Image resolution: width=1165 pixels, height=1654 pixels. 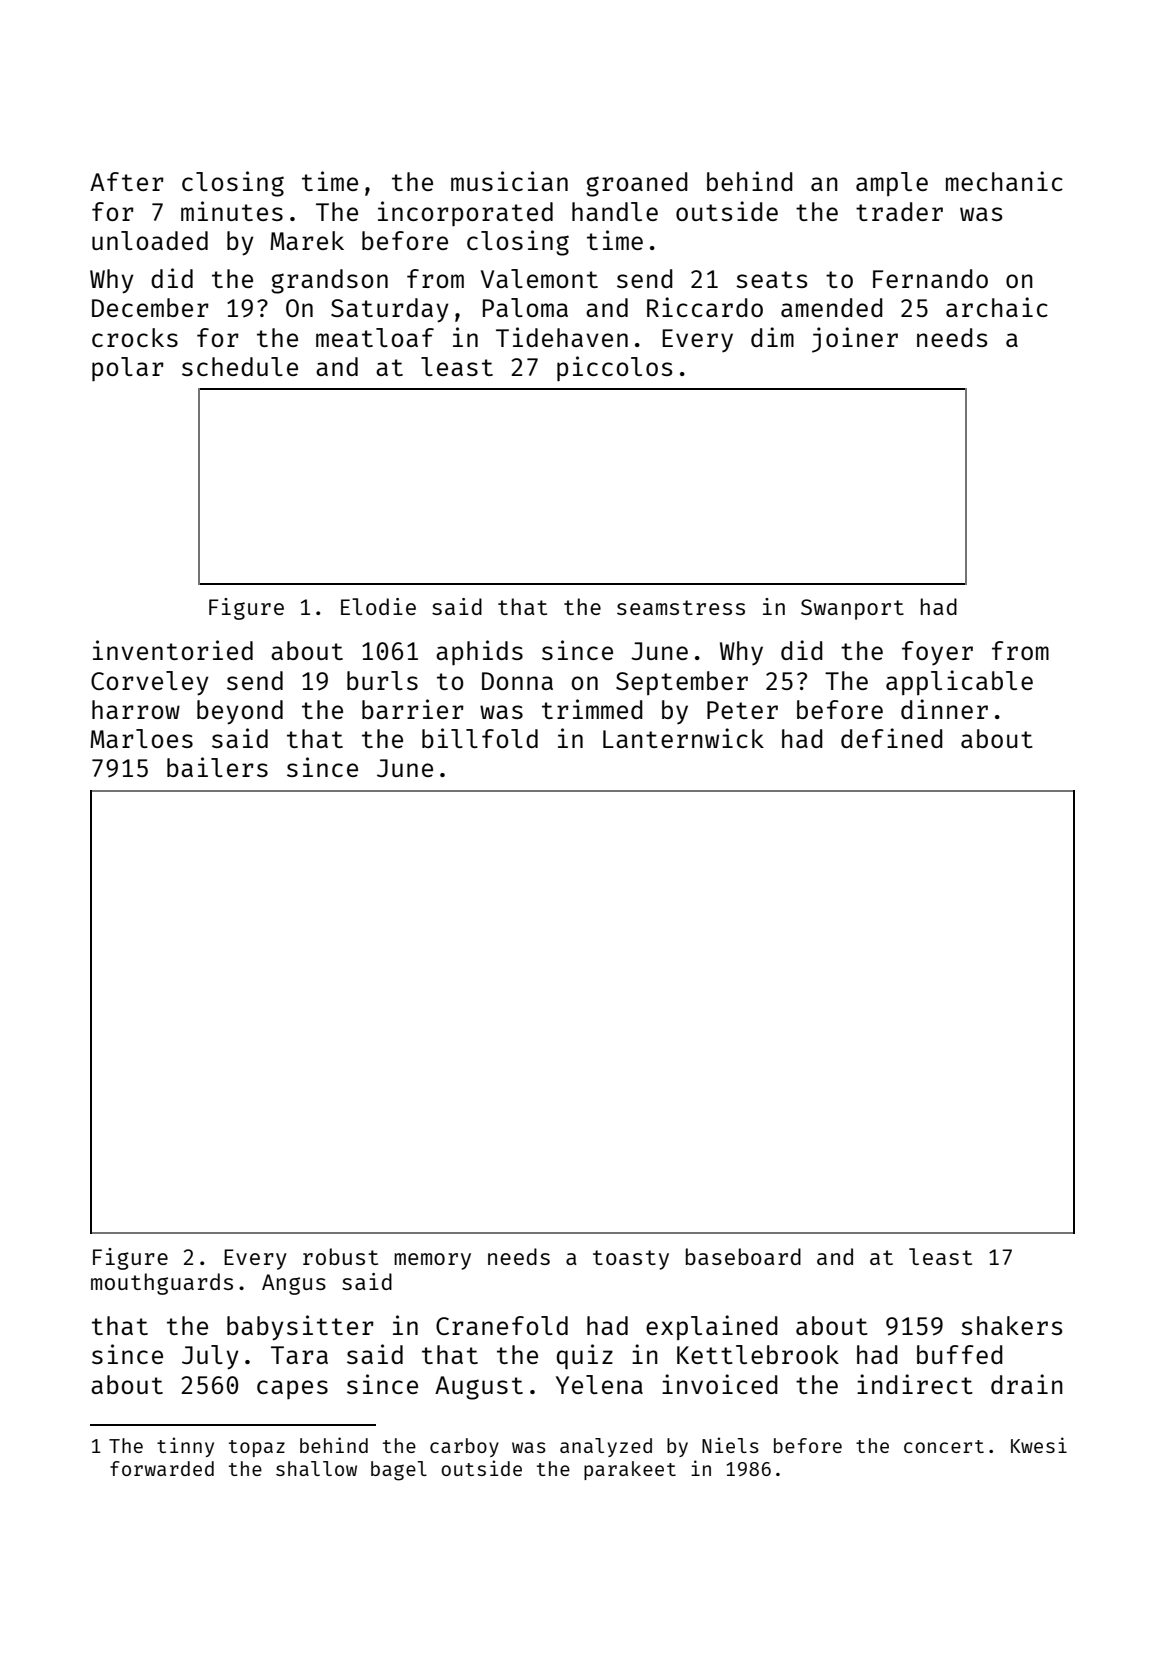 What do you see at coordinates (509, 181) in the screenshot?
I see `musician` at bounding box center [509, 181].
